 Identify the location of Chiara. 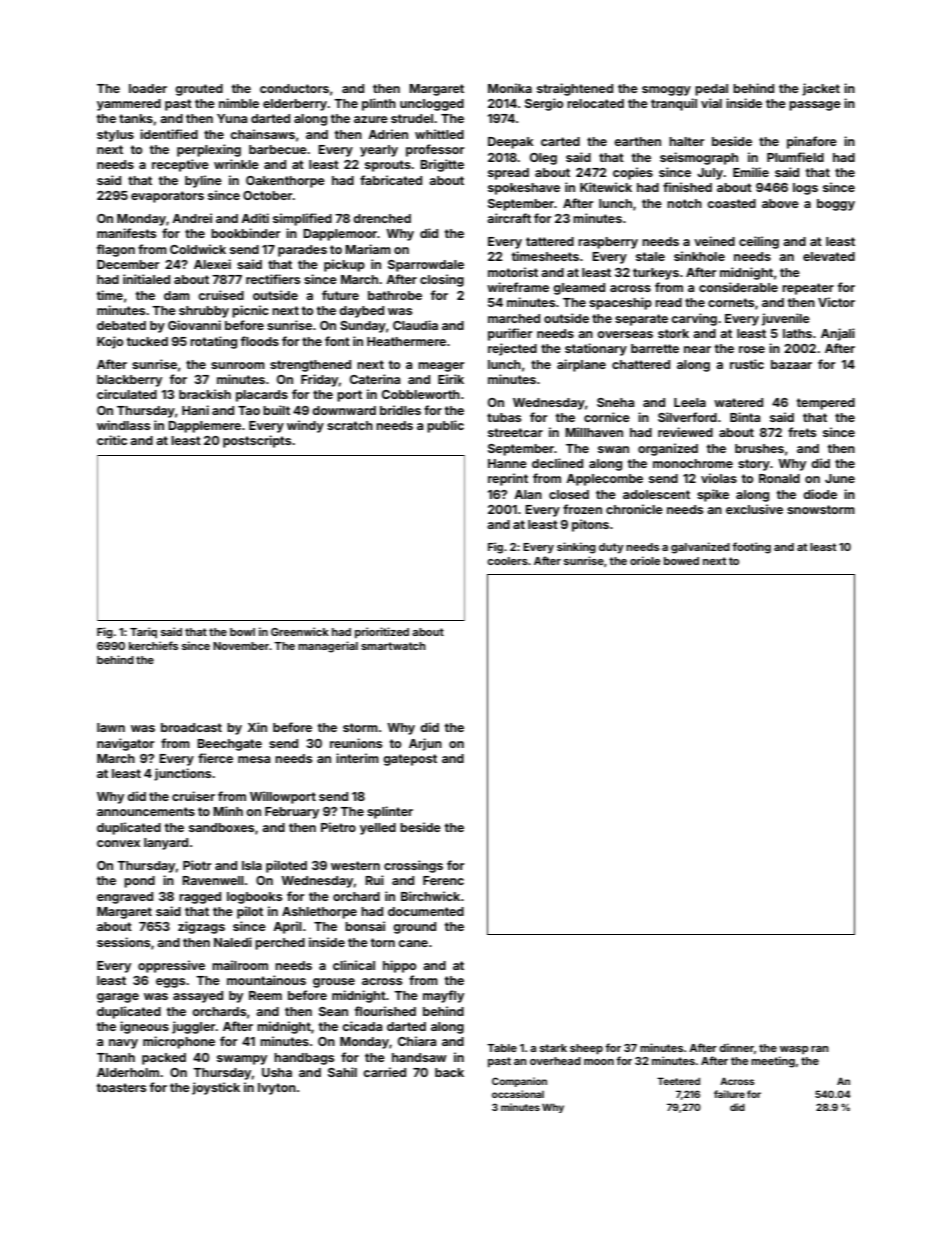
(417, 1041).
